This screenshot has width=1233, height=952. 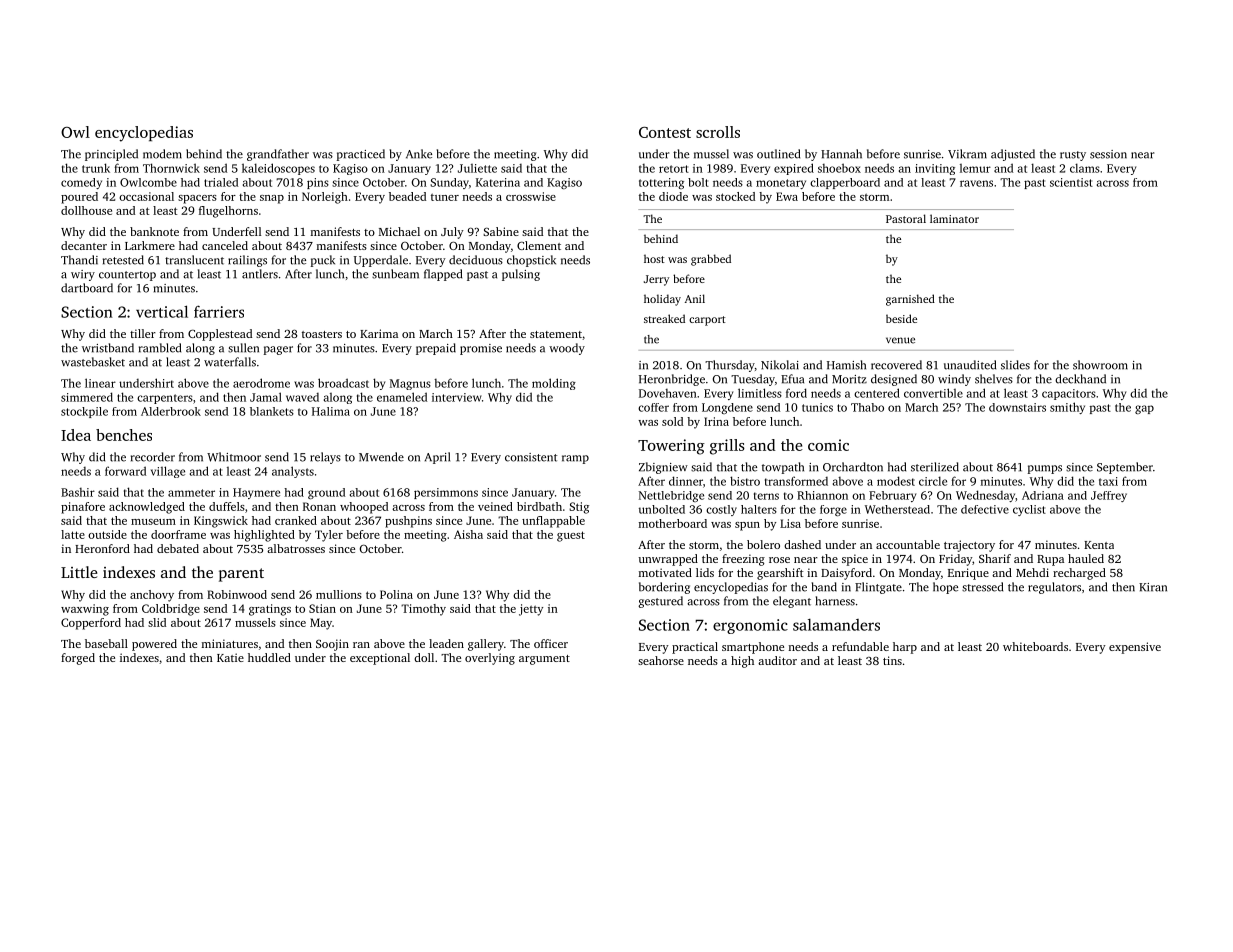 What do you see at coordinates (1071, 182) in the screenshot?
I see `scientist` at bounding box center [1071, 182].
